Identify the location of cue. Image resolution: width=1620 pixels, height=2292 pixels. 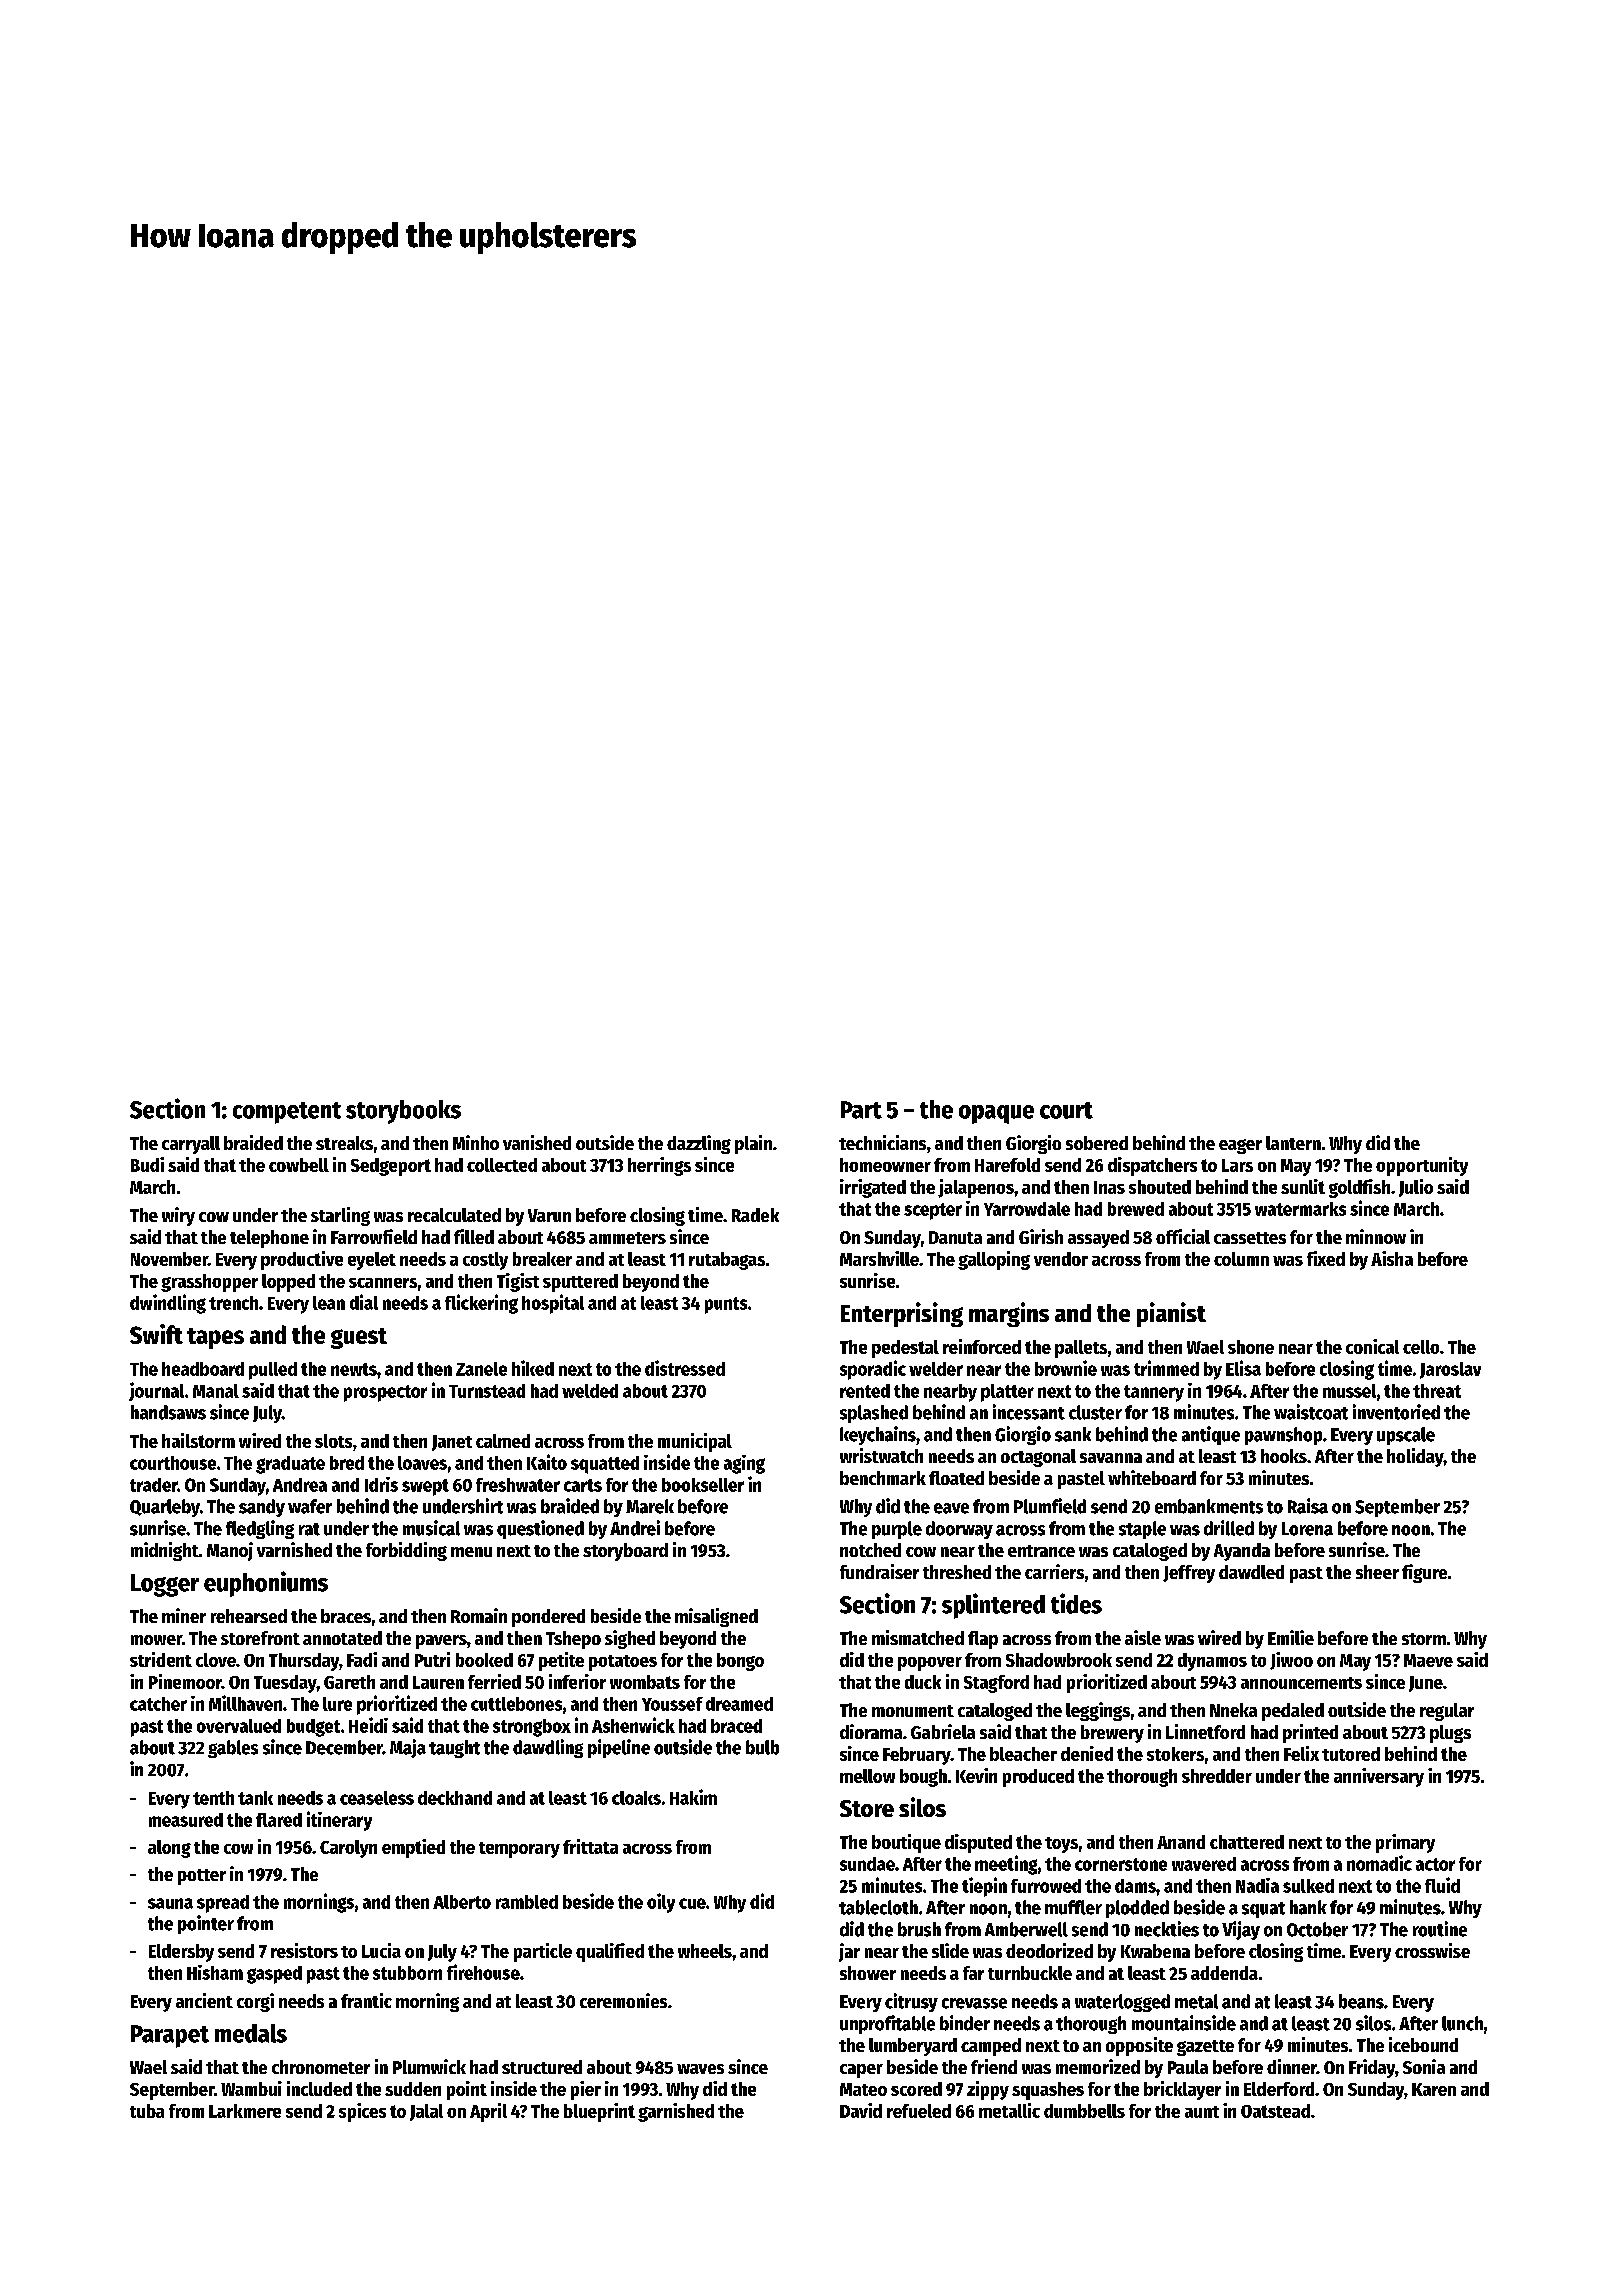
(692, 1903).
